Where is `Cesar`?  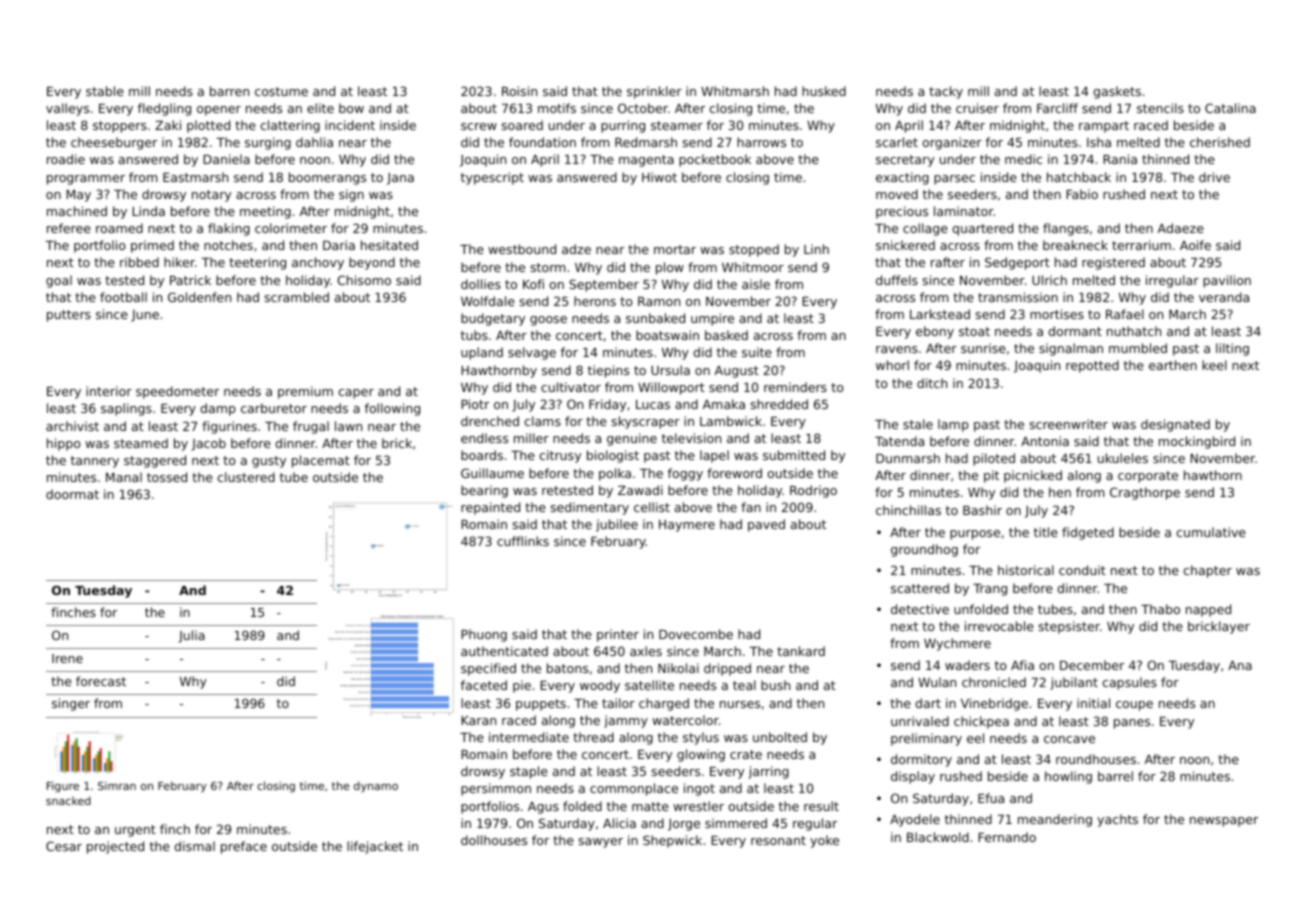 Cesar is located at coordinates (64, 846).
